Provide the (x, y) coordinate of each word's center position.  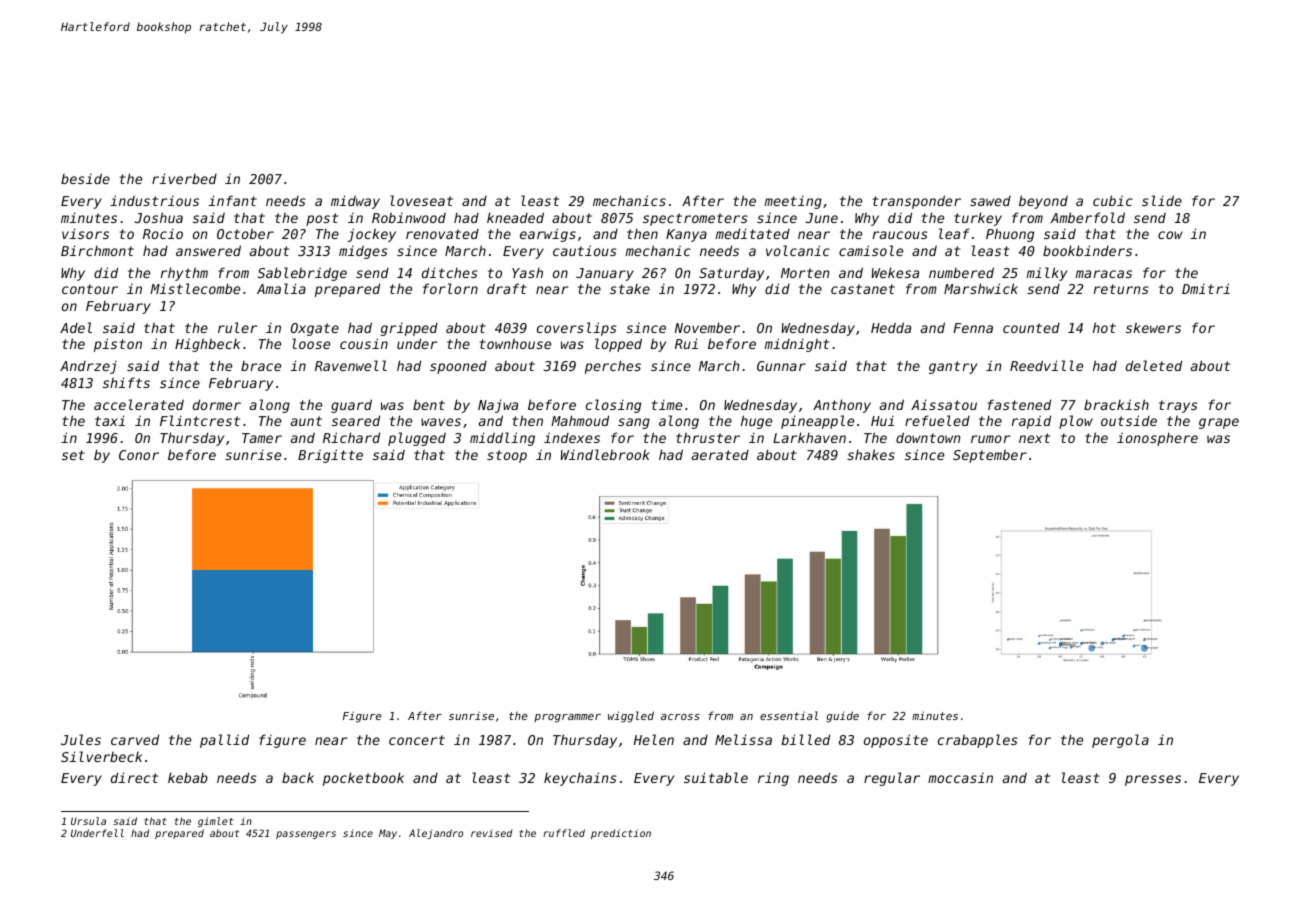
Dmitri (1206, 288)
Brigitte (330, 456)
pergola (1120, 741)
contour (90, 289)
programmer (567, 718)
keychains (580, 779)
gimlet (215, 822)
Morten (805, 273)
